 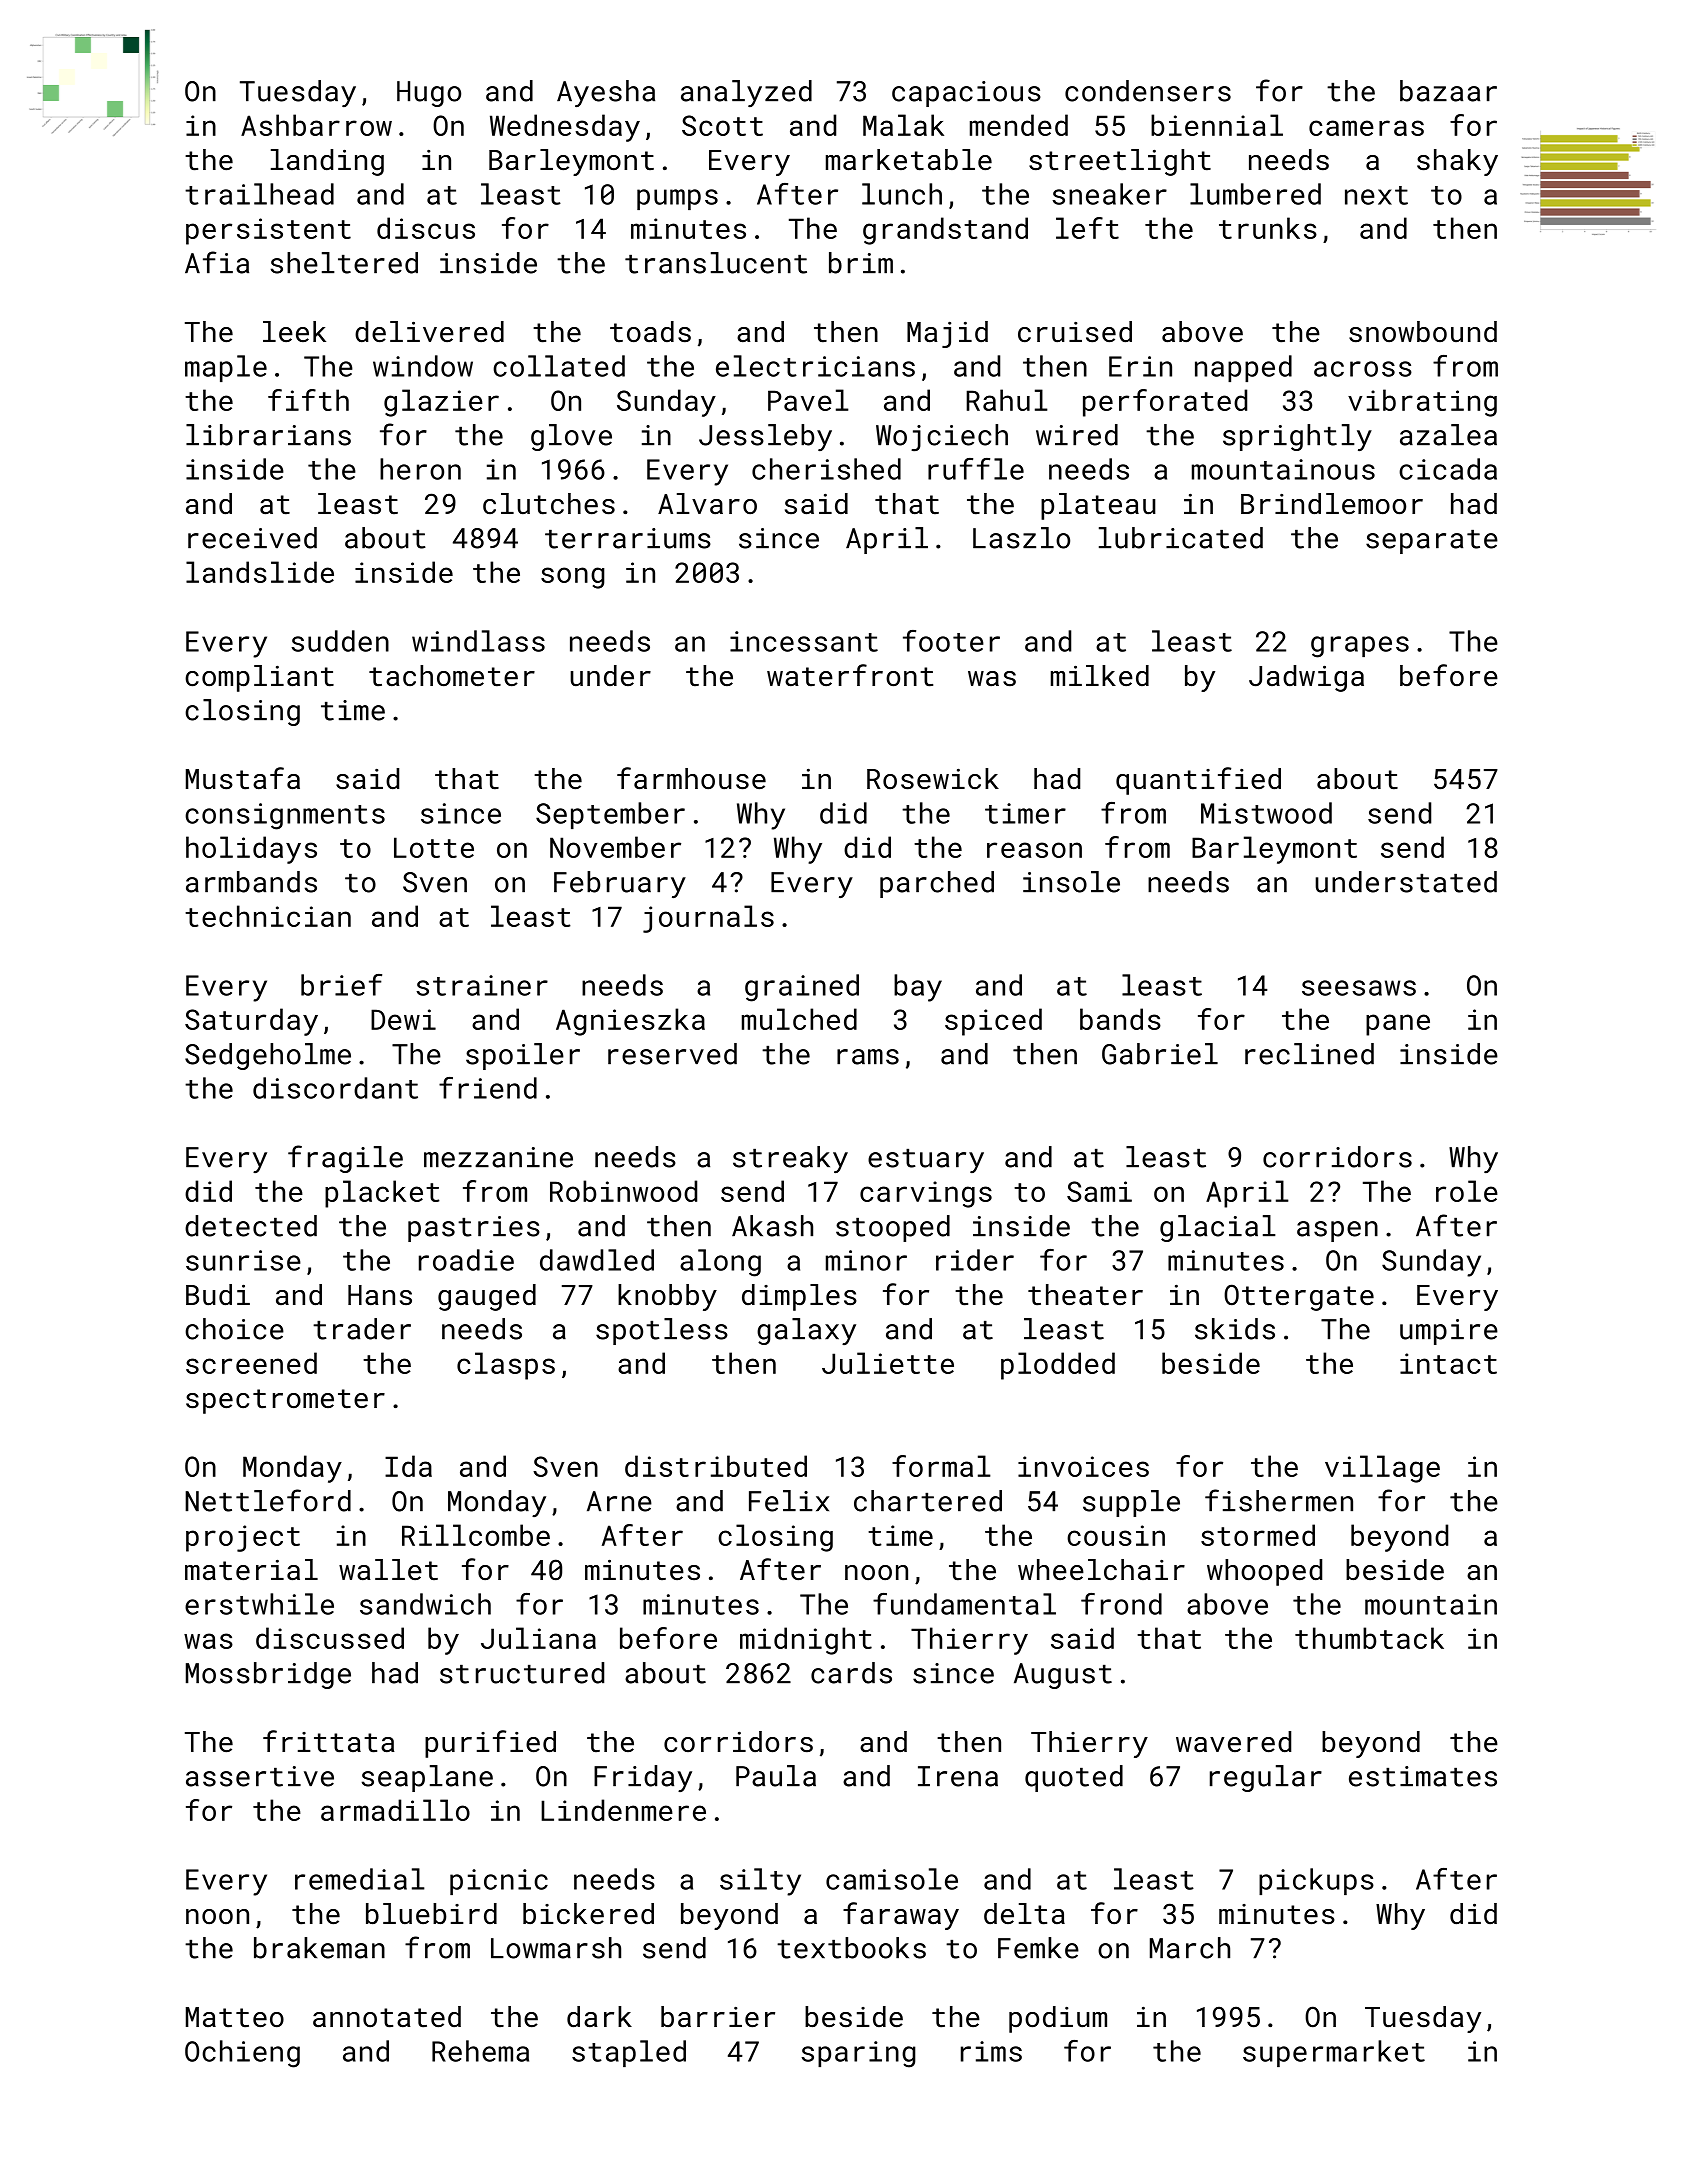 What do you see at coordinates (1299, 1297) in the screenshot?
I see `Ottergate` at bounding box center [1299, 1297].
